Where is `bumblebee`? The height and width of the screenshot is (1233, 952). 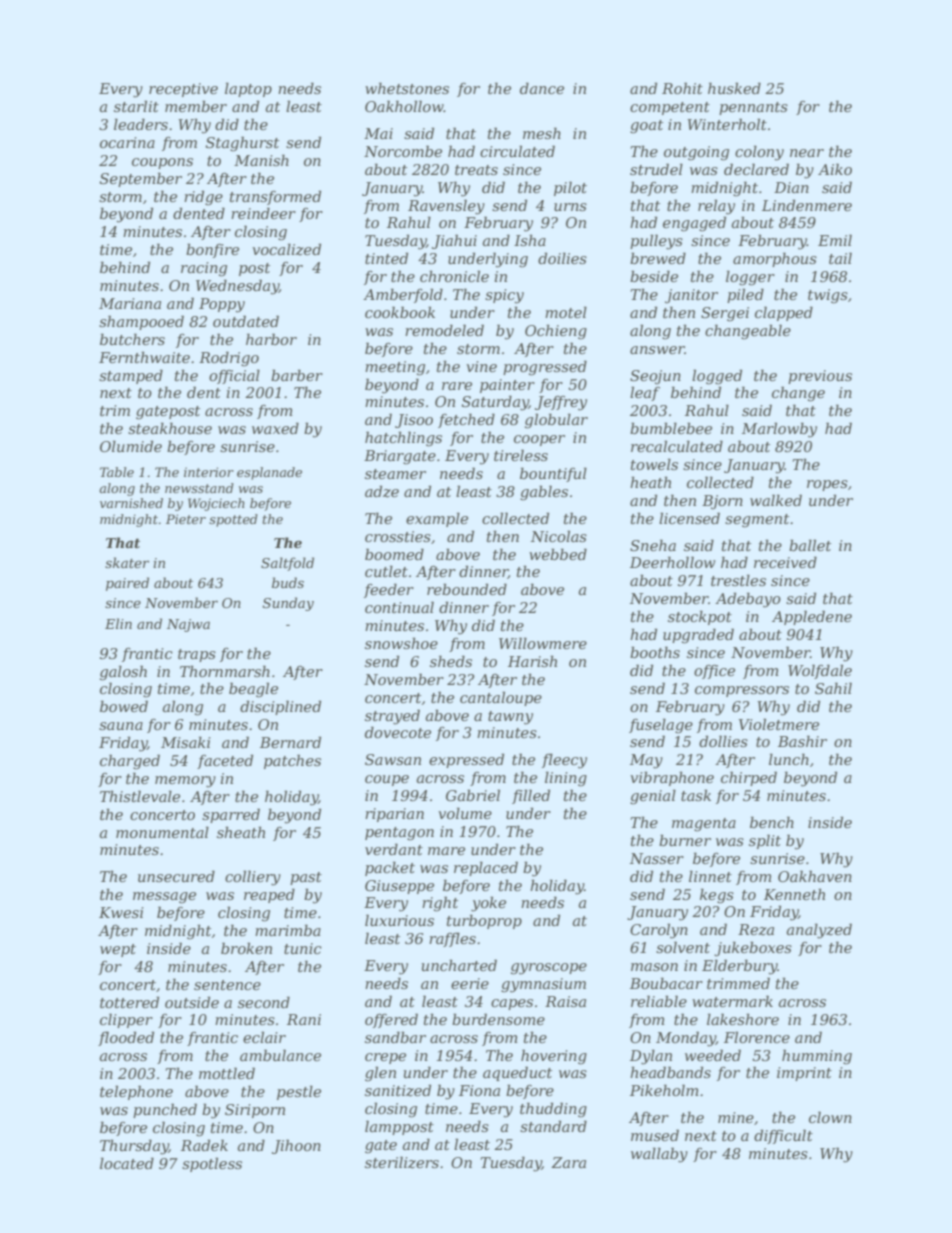
bumblebee is located at coordinates (671, 428).
